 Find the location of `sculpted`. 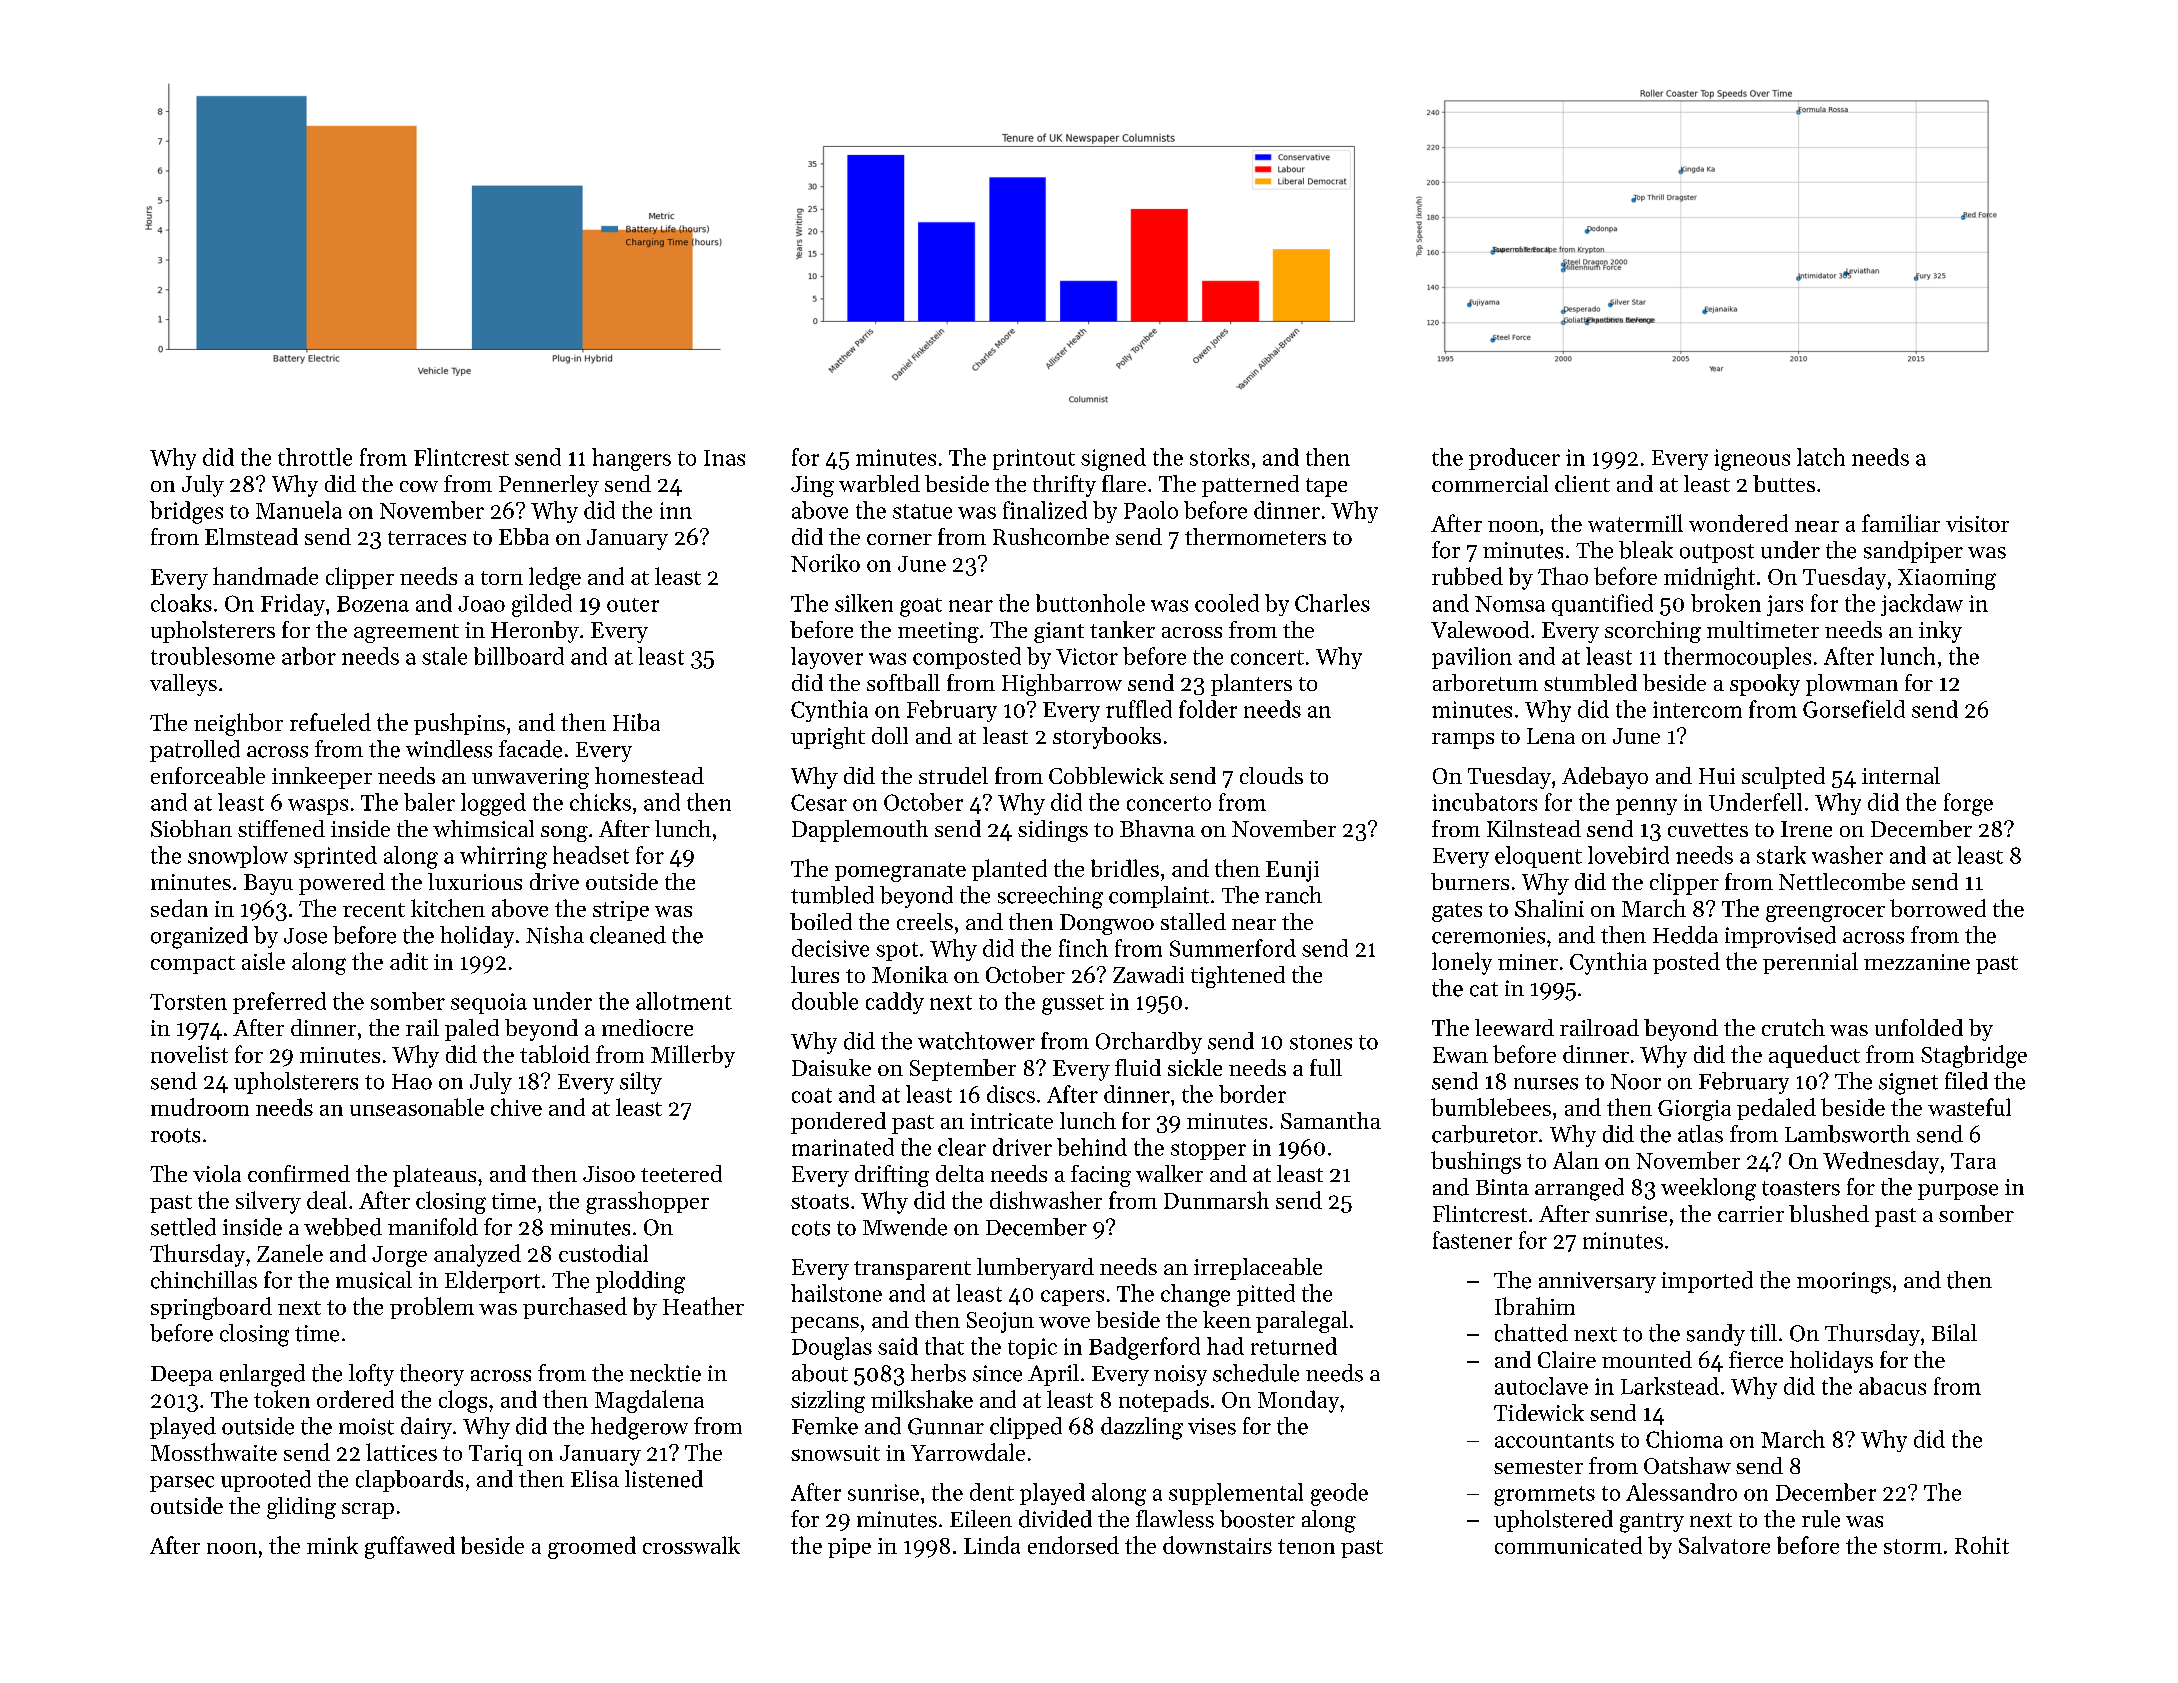

sculpted is located at coordinates (1783, 778).
